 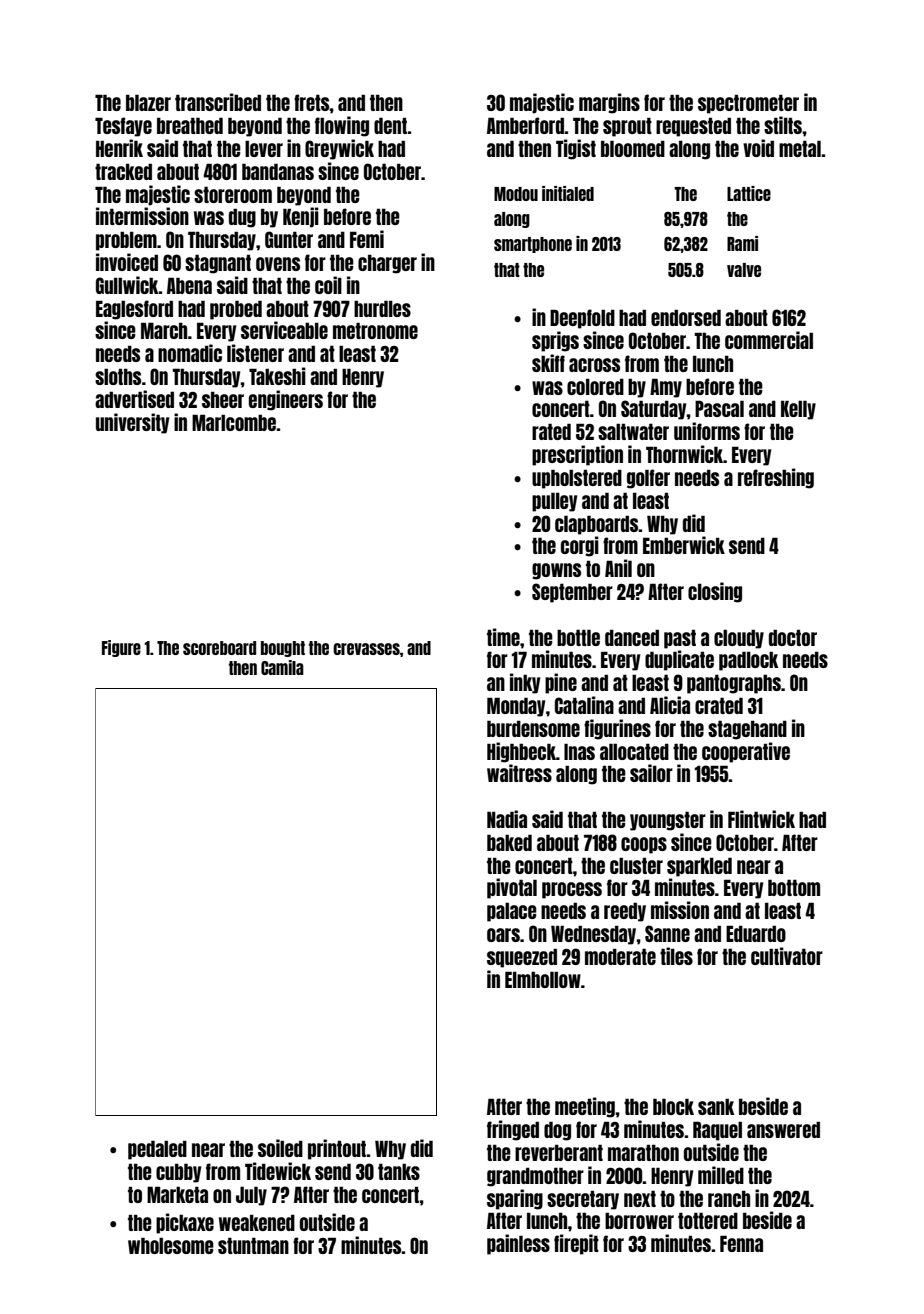 I want to click on metronome, so click(x=375, y=330).
